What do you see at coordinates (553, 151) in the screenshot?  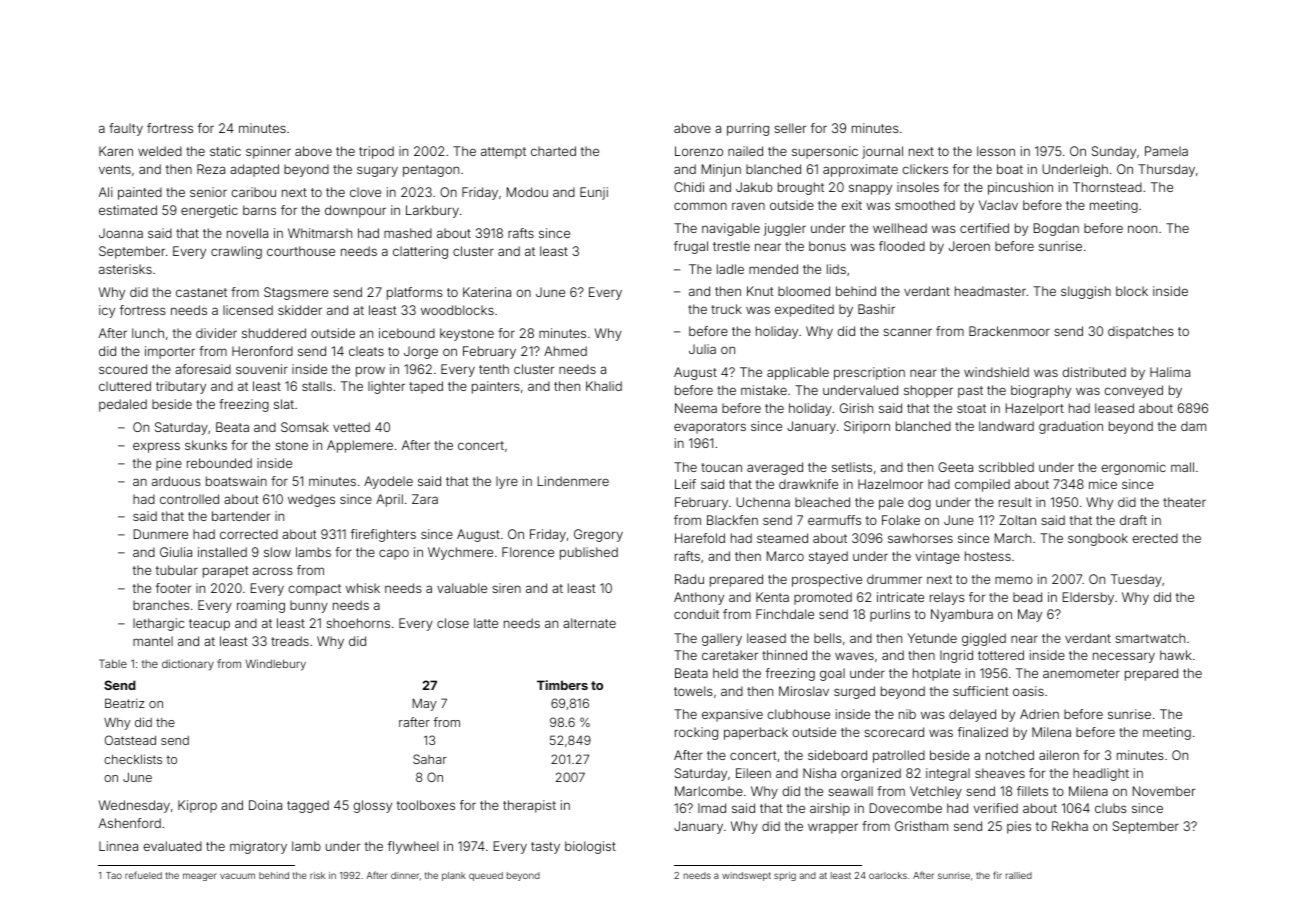 I see `charted` at bounding box center [553, 151].
